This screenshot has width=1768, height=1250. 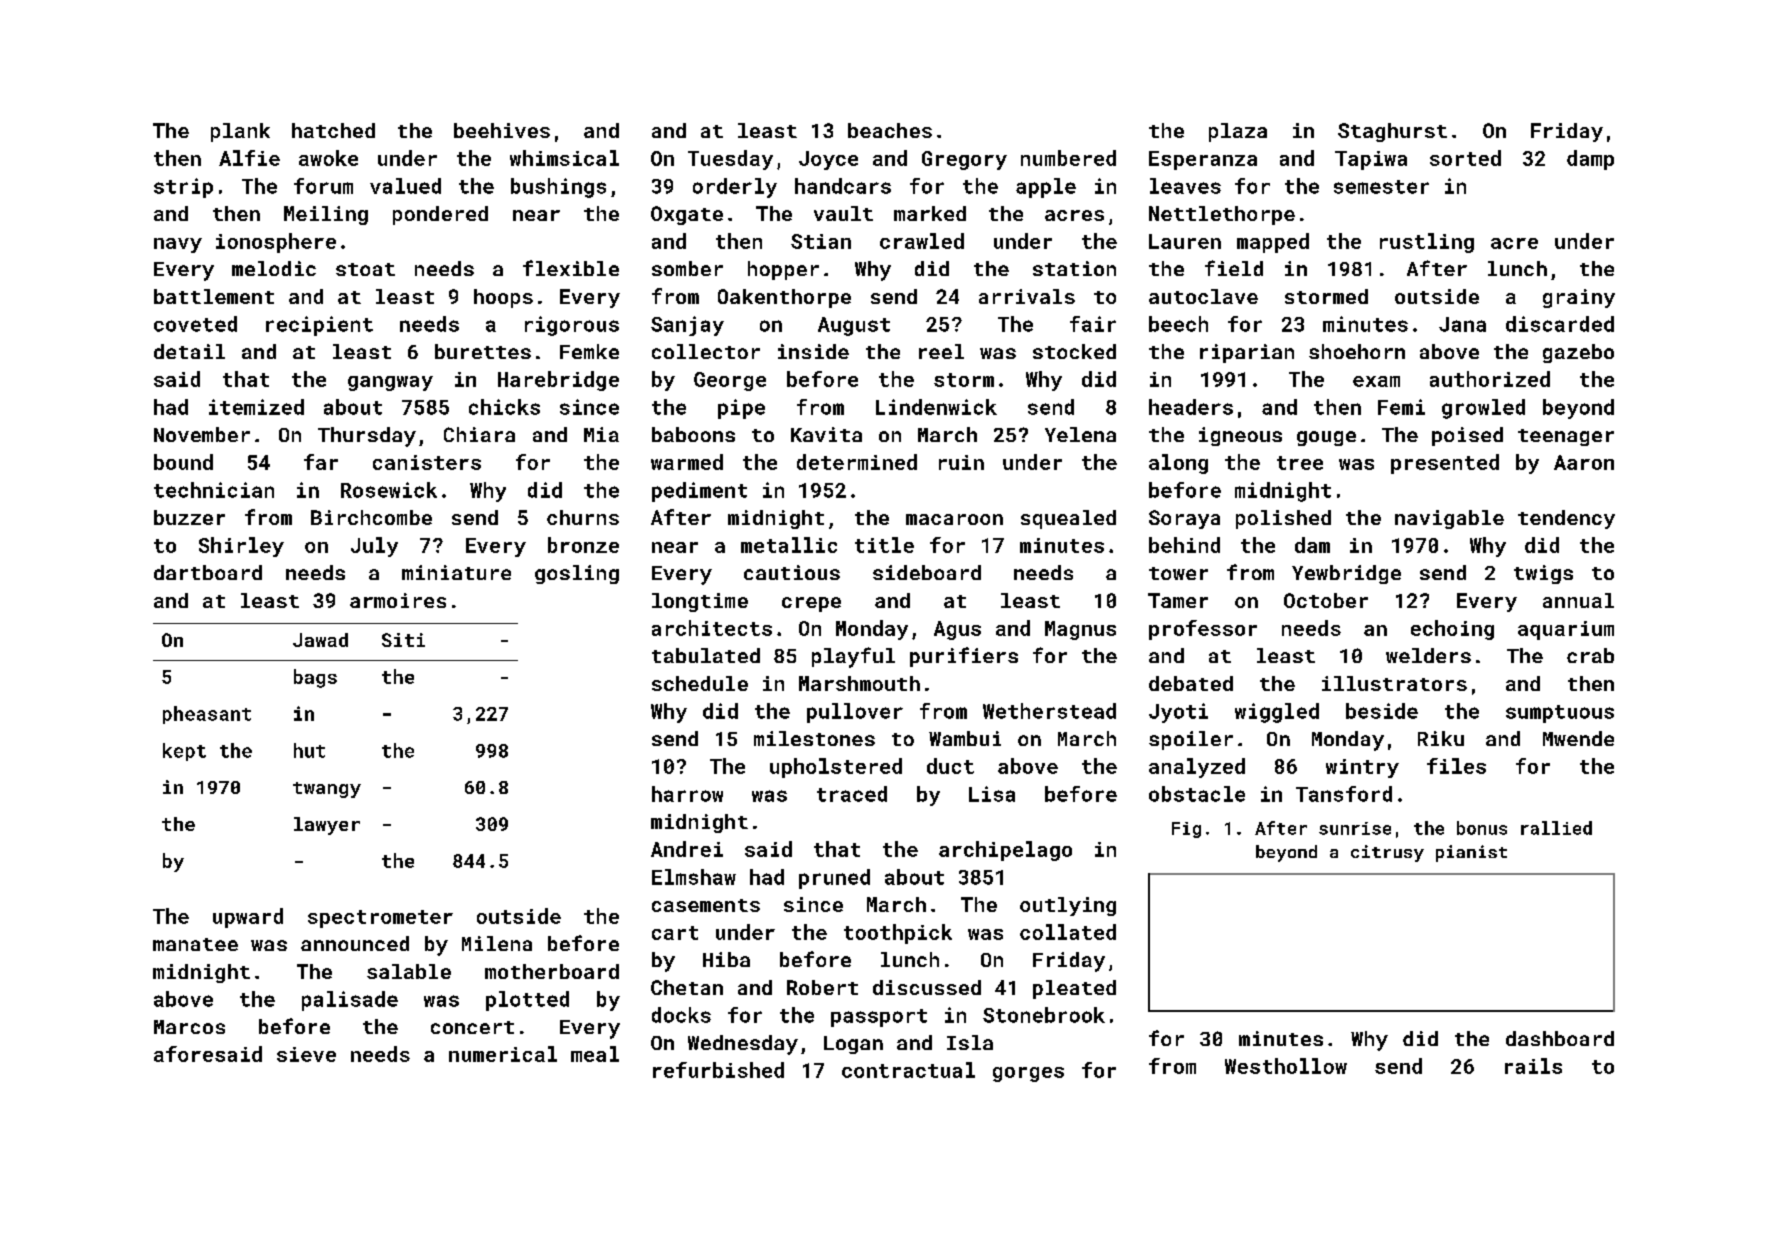 What do you see at coordinates (1286, 1066) in the screenshot?
I see `Westhollow` at bounding box center [1286, 1066].
